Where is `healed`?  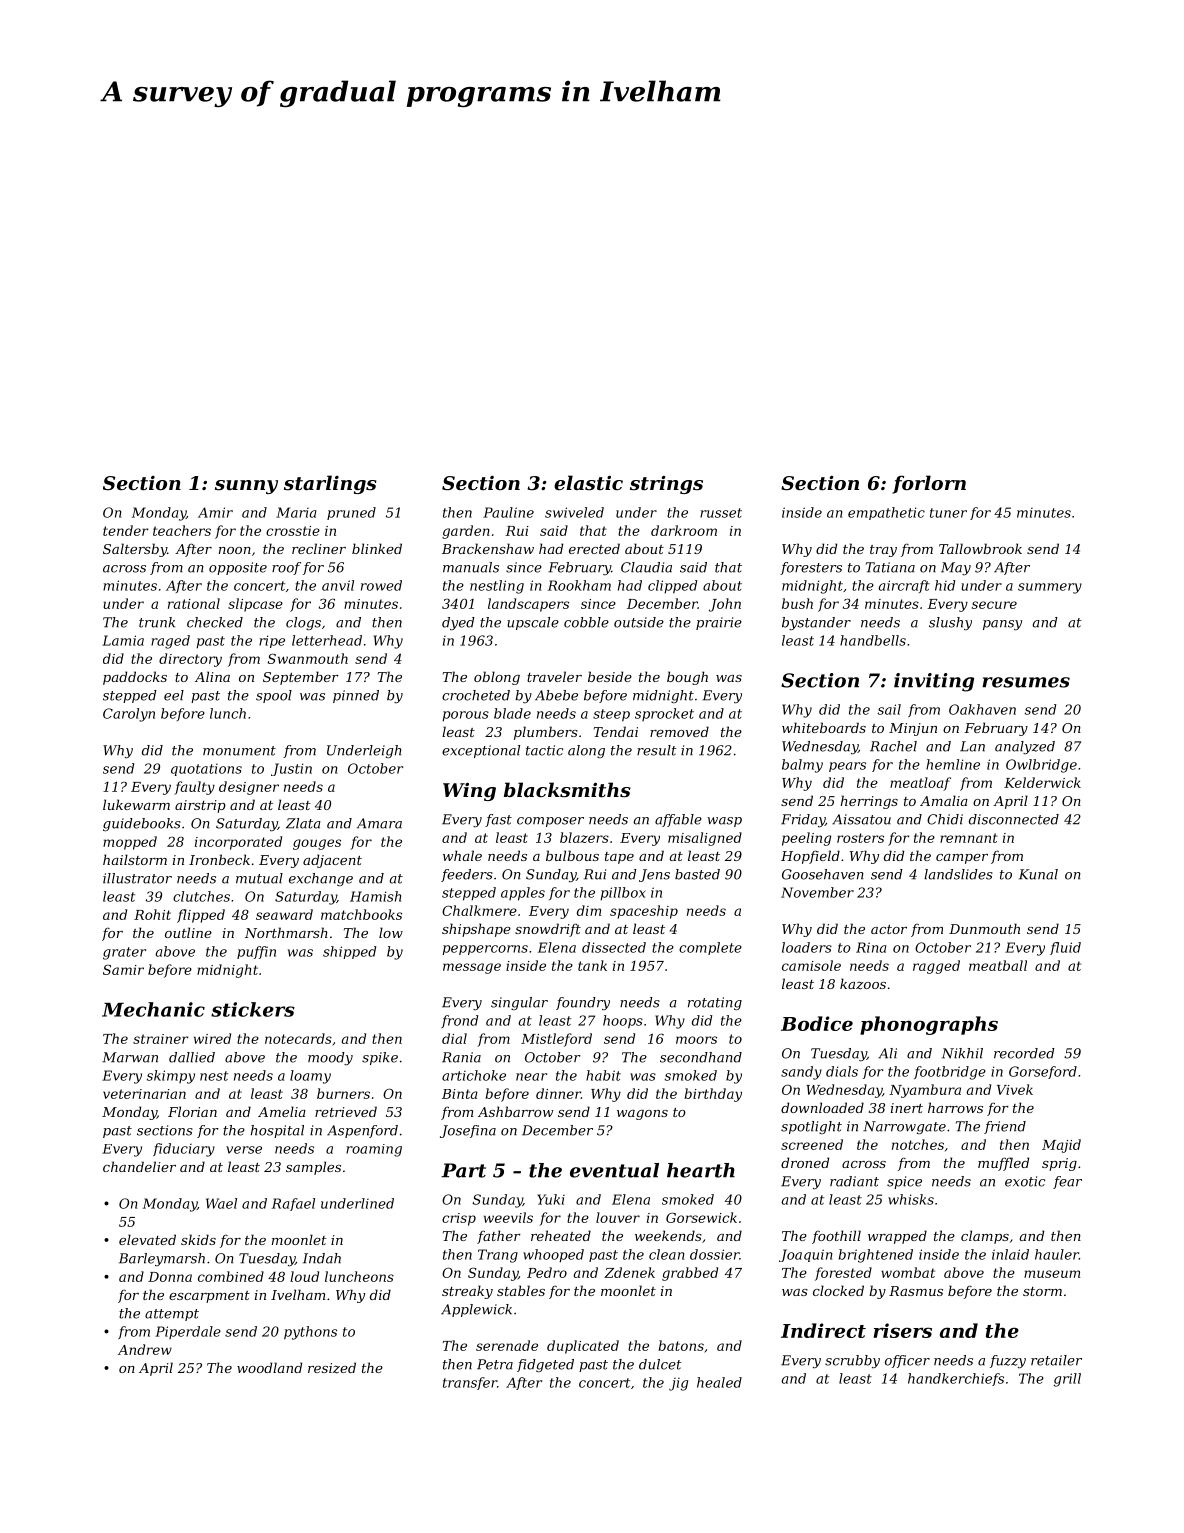
healed is located at coordinates (719, 1382).
